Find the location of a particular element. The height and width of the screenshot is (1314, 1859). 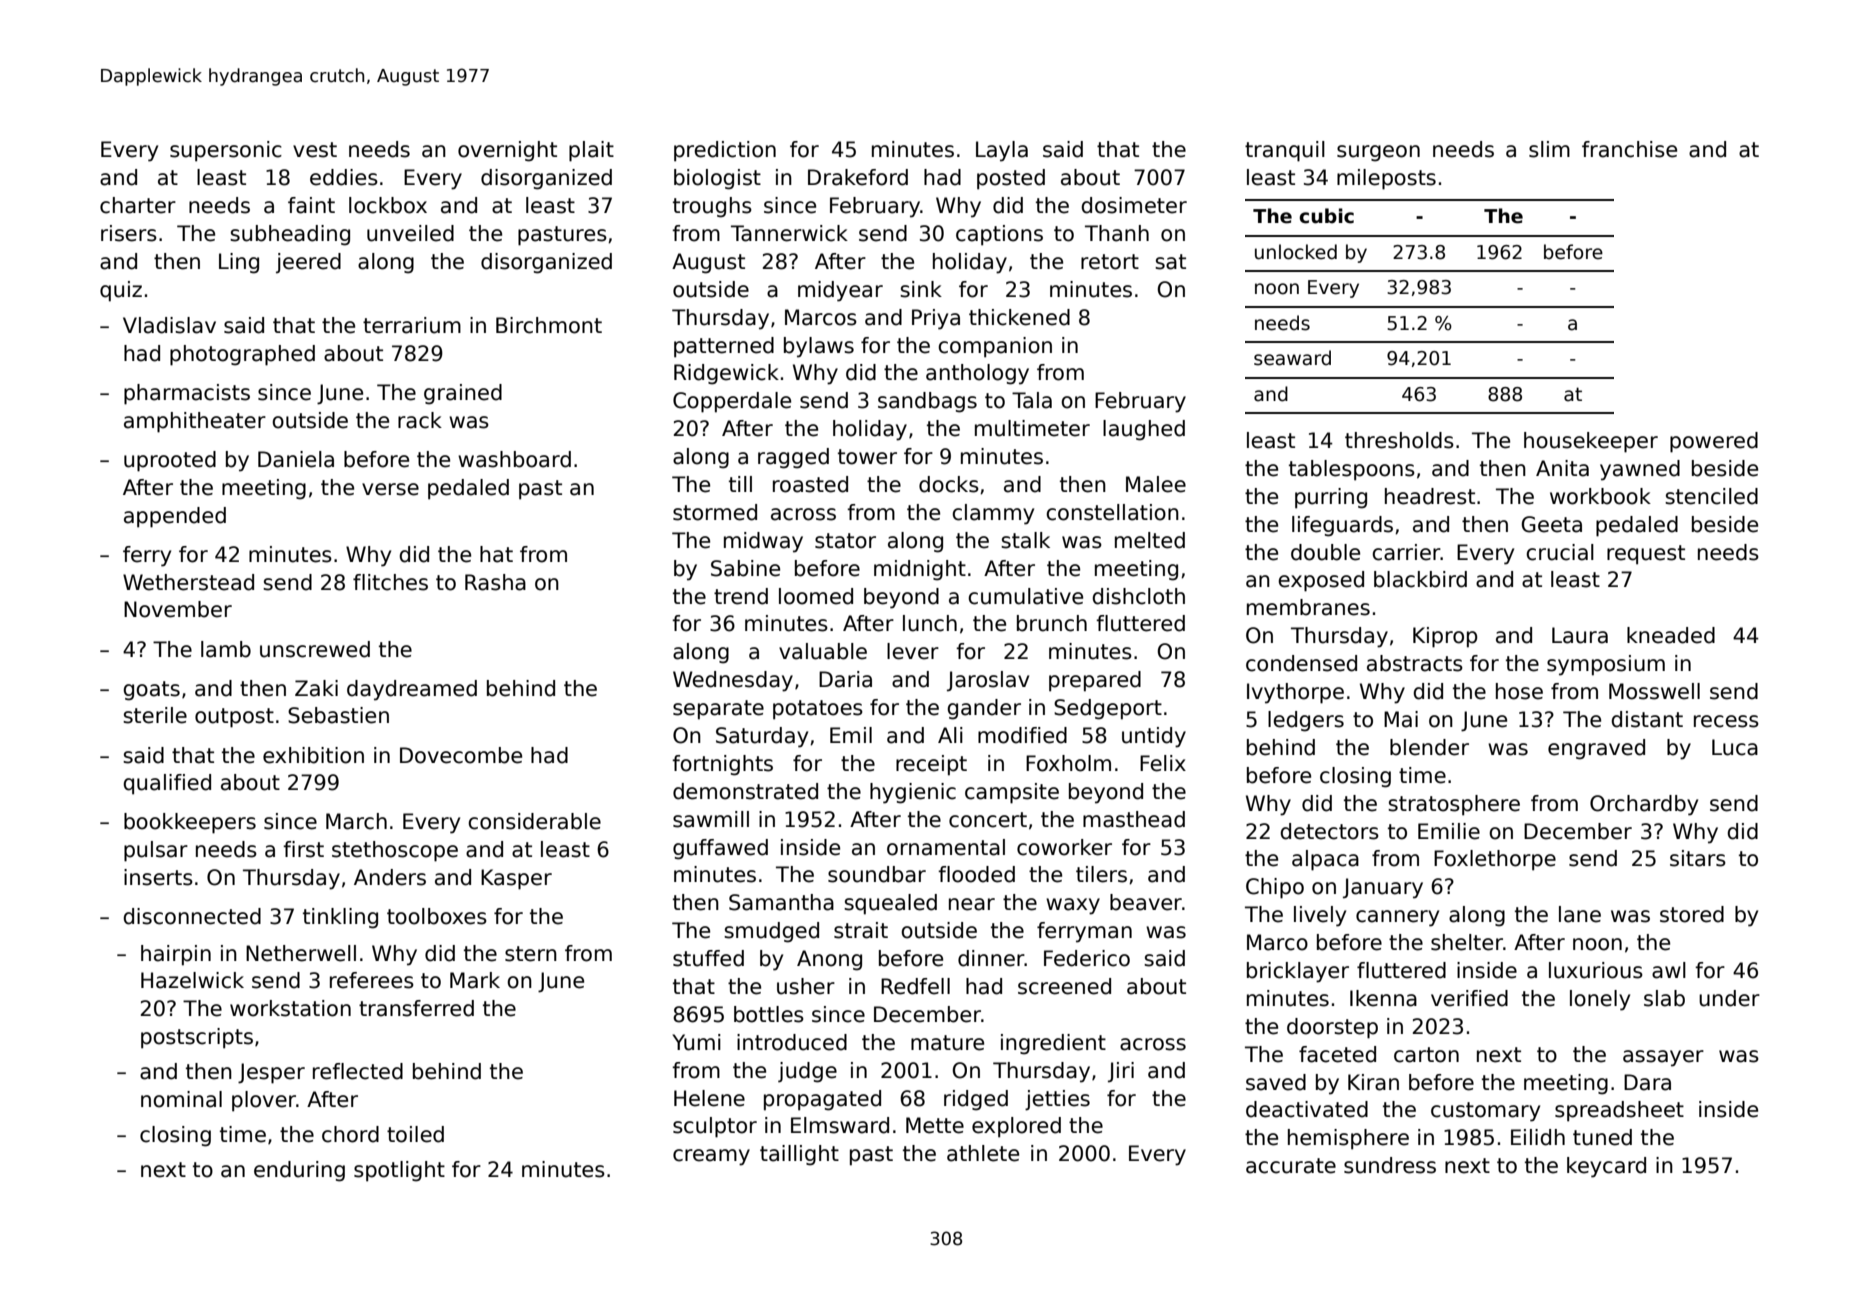

franchise is located at coordinates (1629, 149).
